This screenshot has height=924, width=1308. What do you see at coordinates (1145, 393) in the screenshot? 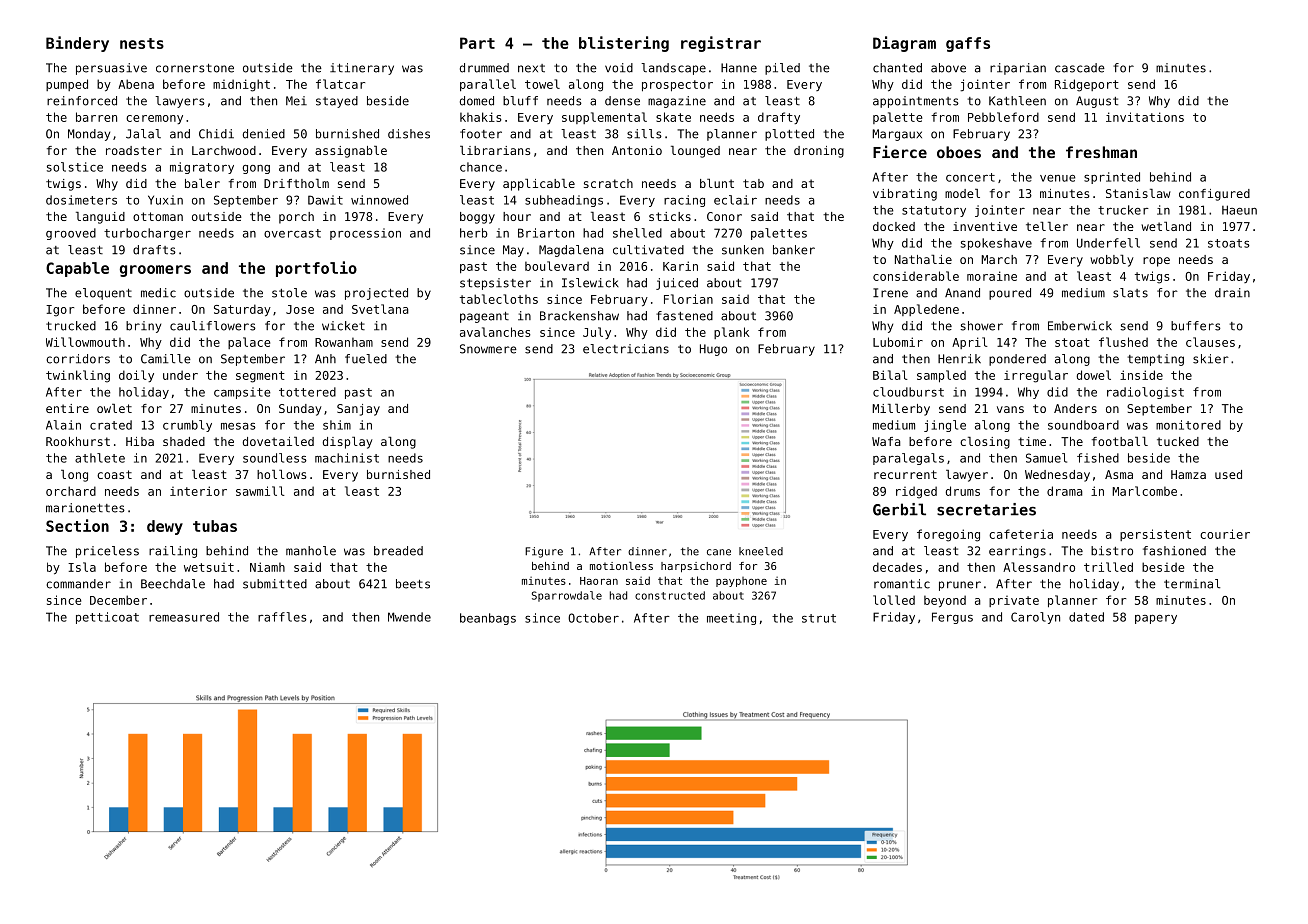
I see `radiologist` at bounding box center [1145, 393].
